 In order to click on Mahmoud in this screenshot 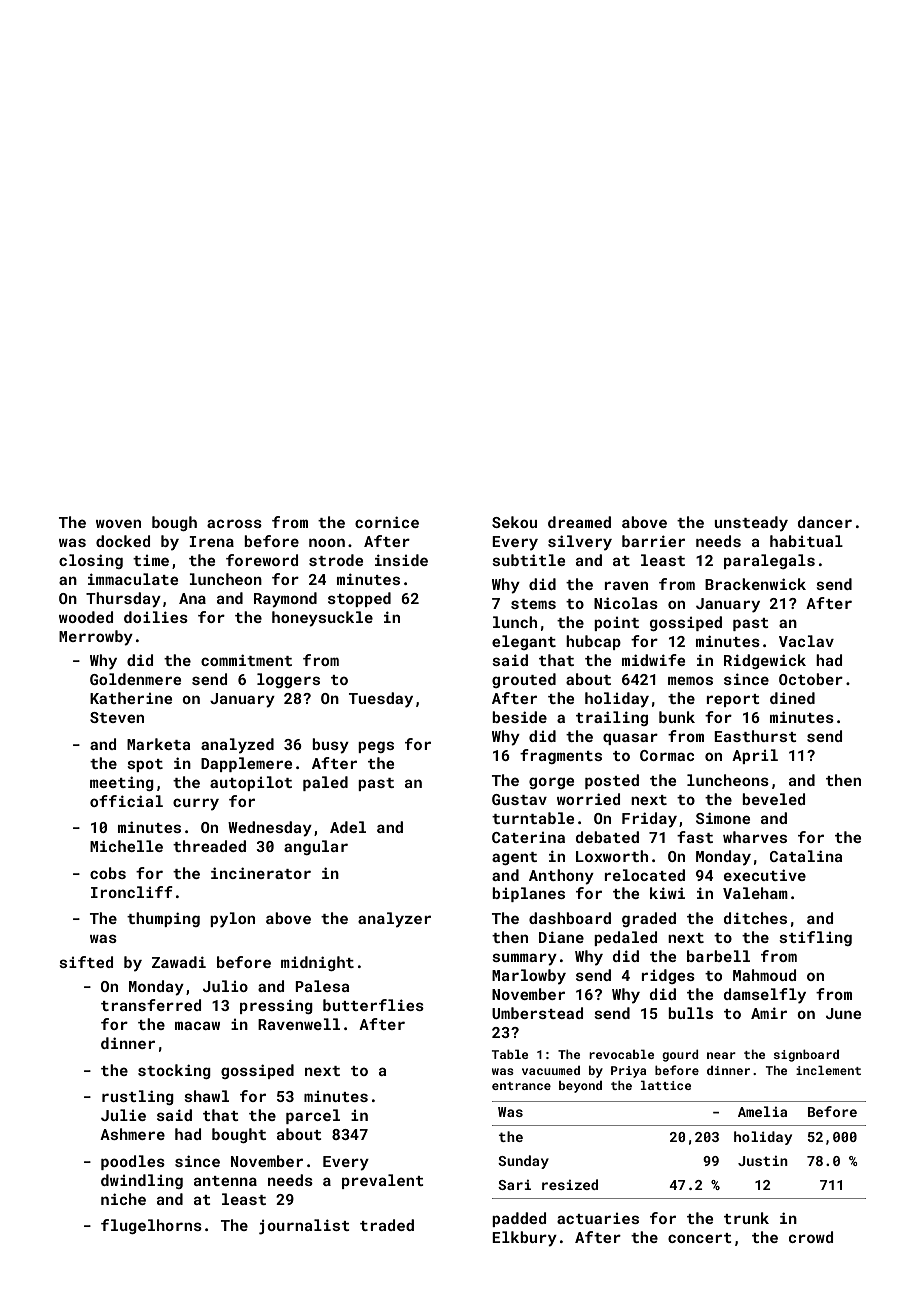, I will do `click(764, 975)`.
